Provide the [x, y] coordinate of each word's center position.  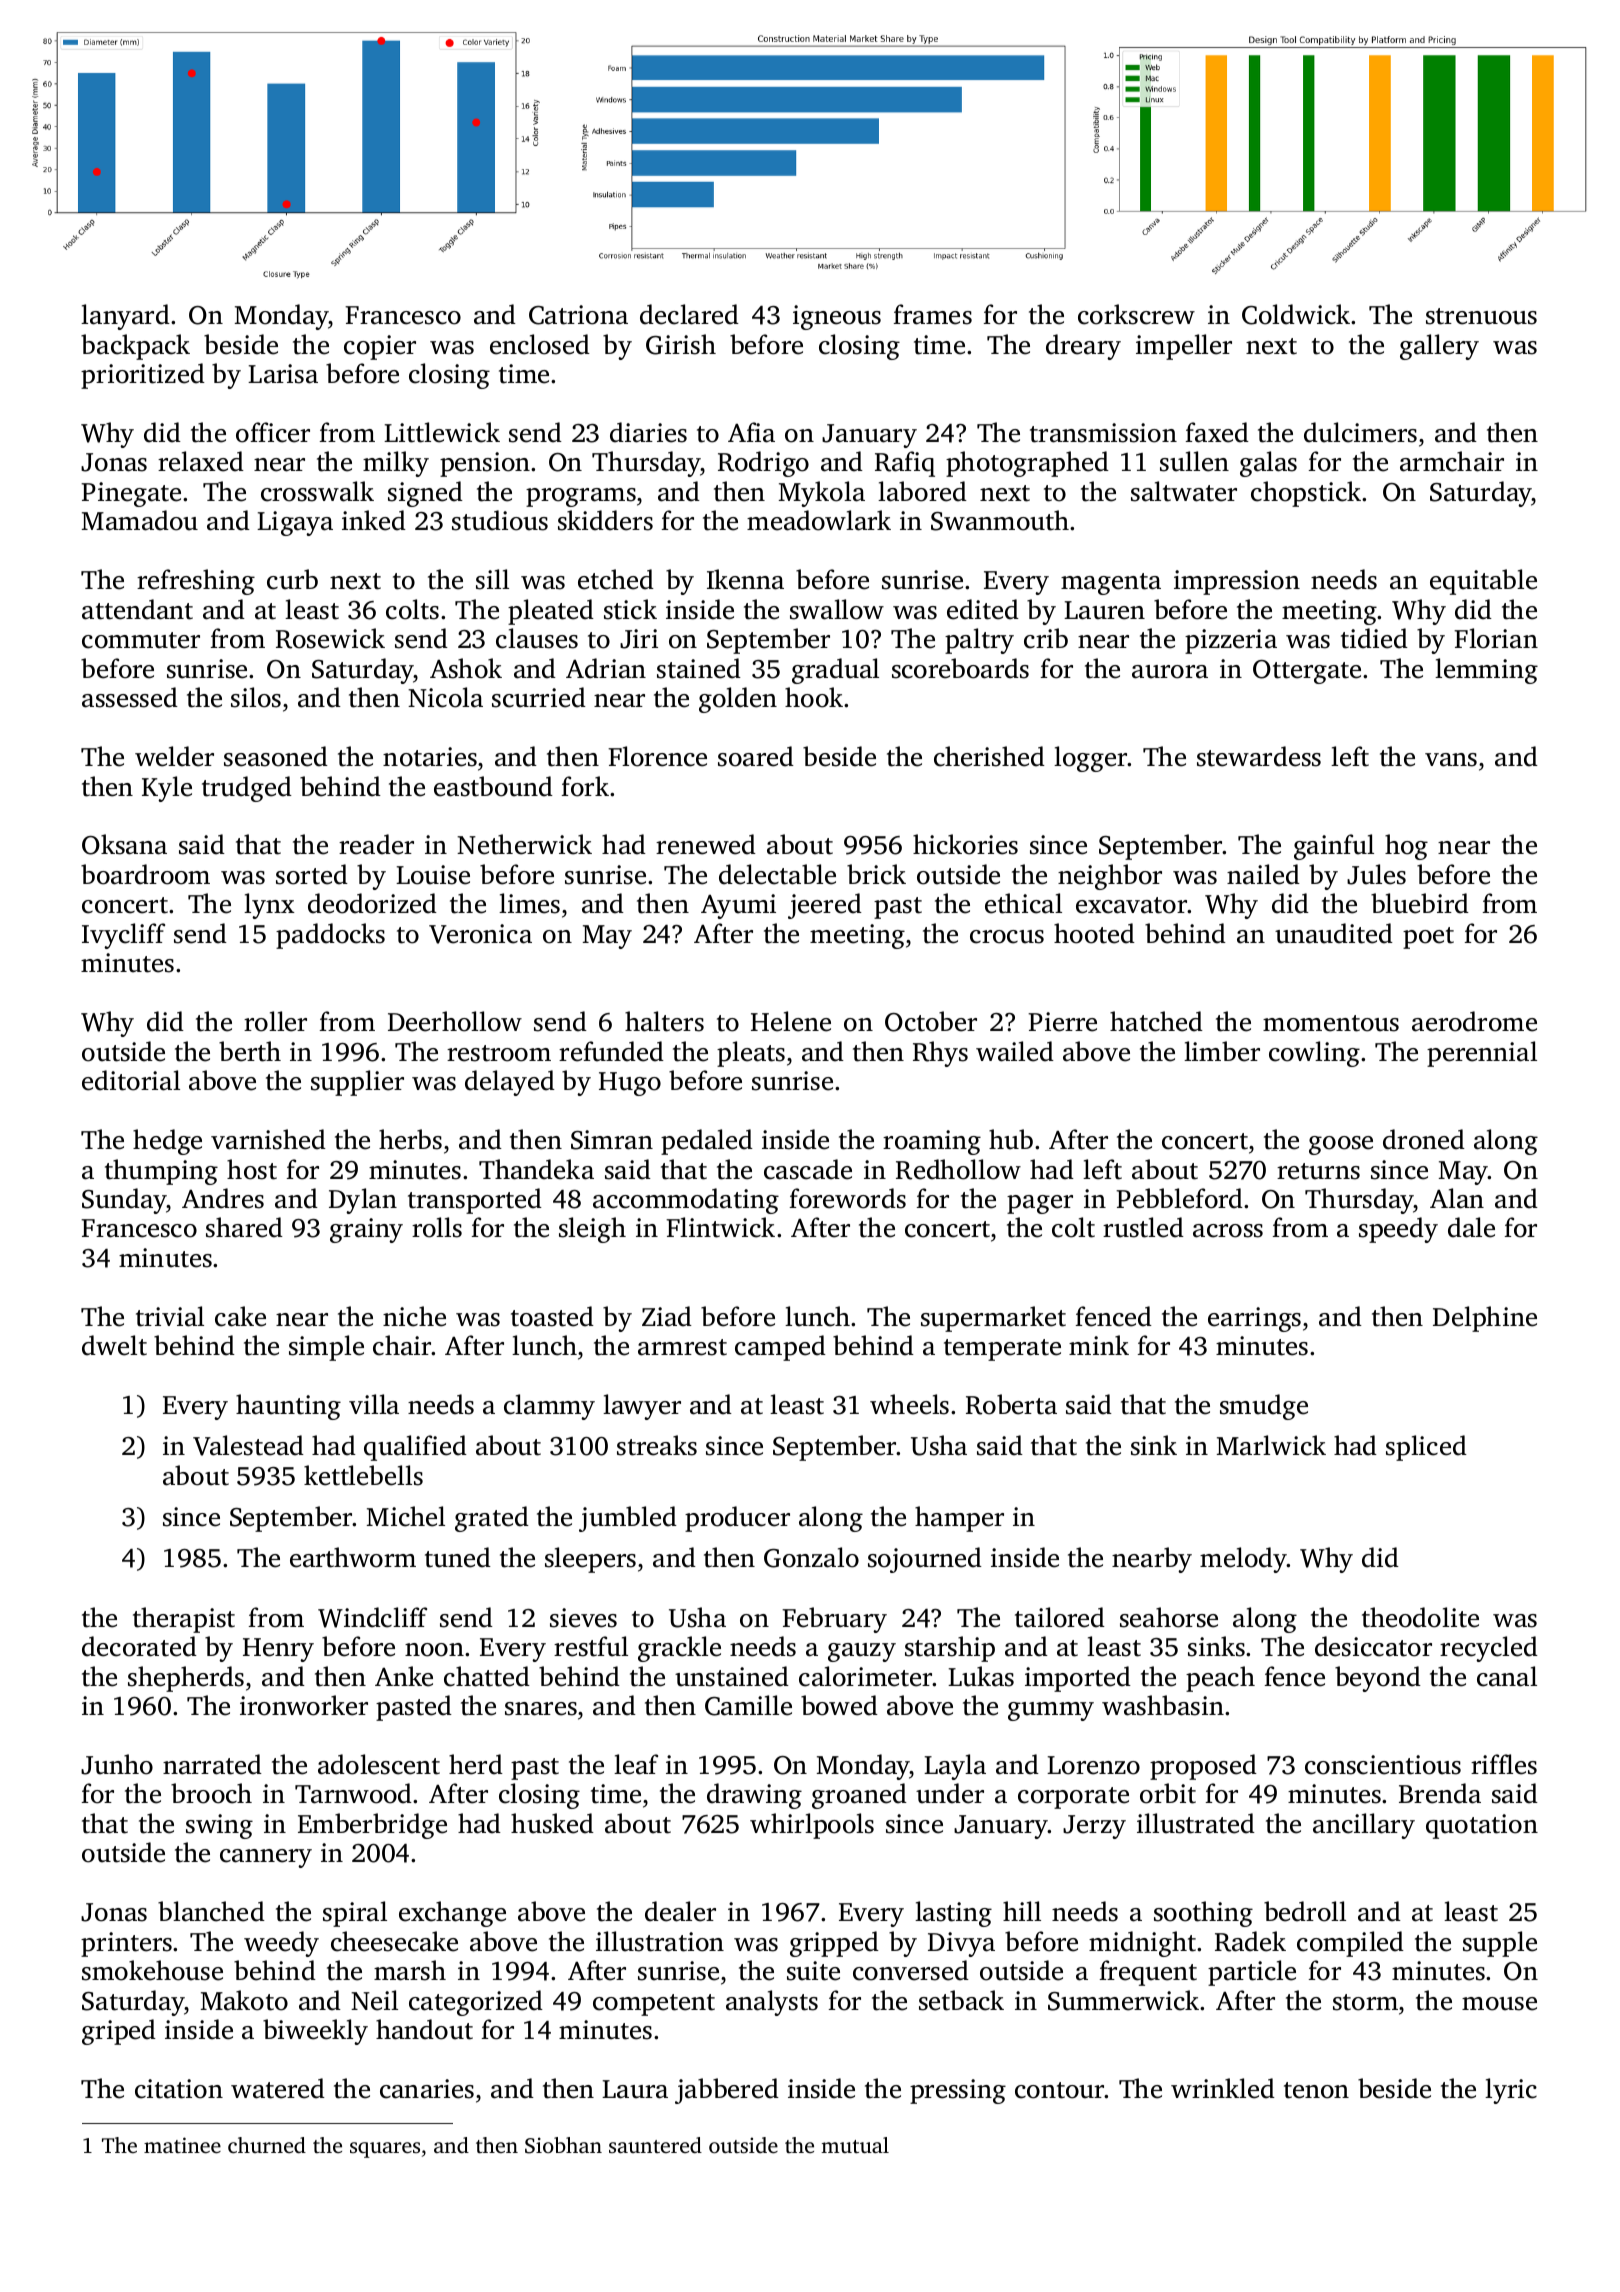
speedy [1398, 1230]
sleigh [592, 1230]
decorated [139, 1646]
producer [737, 1519]
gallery [1439, 347]
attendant [137, 609]
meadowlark [819, 520]
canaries [427, 2089]
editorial [131, 1080]
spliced [1426, 1448]
